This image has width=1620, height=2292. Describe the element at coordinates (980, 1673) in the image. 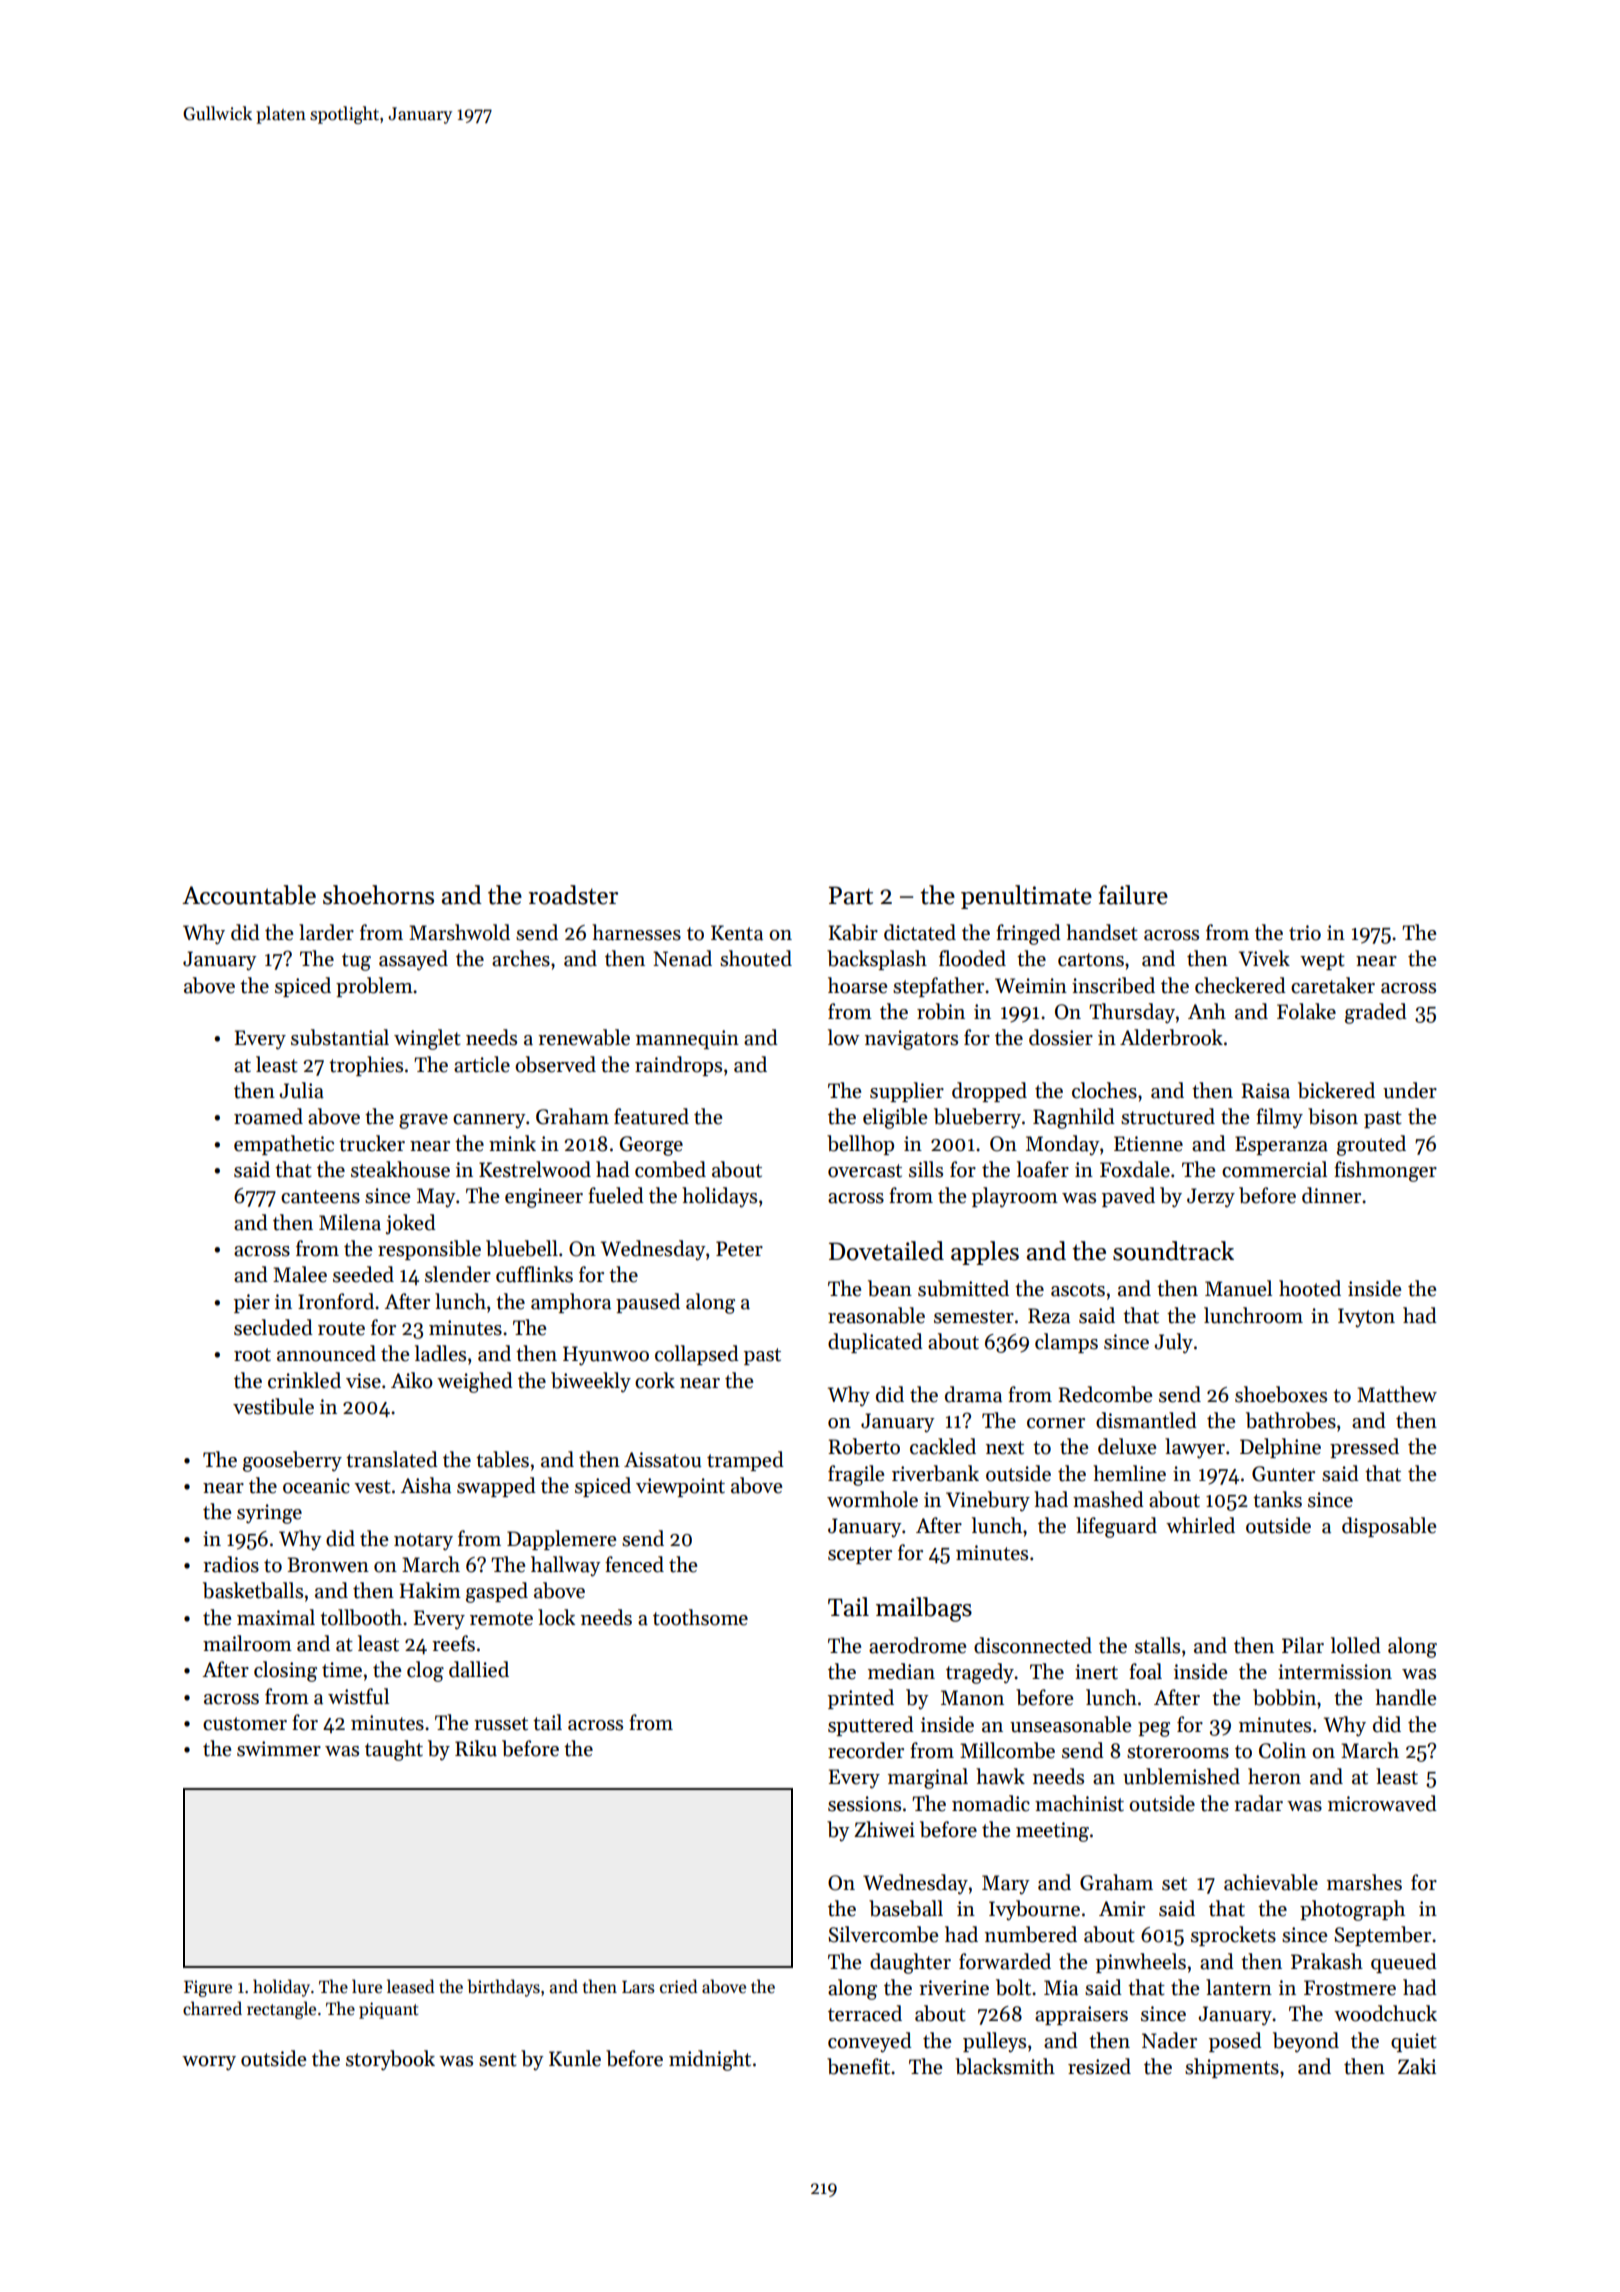

I see `tragedy` at that location.
